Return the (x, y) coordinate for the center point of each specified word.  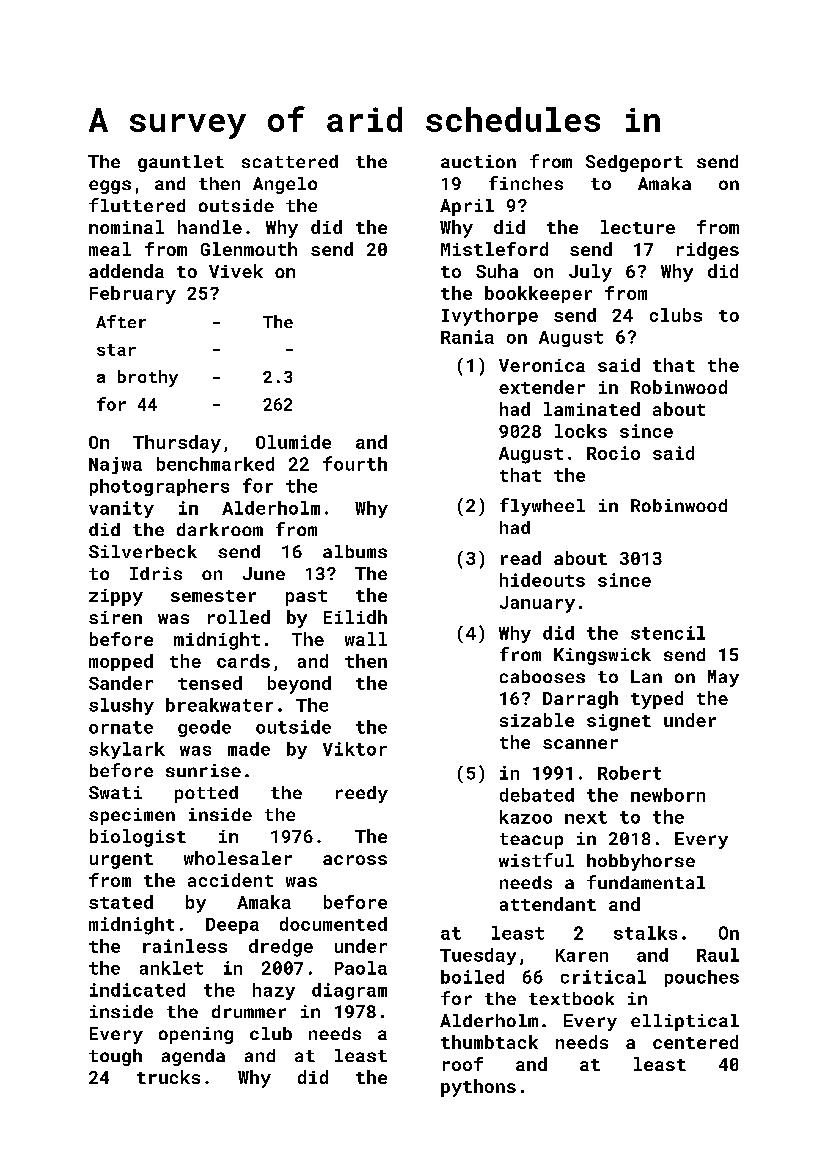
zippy (116, 597)
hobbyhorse (641, 862)
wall (366, 639)
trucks (168, 1077)
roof (463, 1064)
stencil (668, 633)
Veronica (542, 365)
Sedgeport (634, 163)
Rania (467, 337)
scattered (290, 161)
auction (478, 161)
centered (695, 1042)
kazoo (526, 817)
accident (230, 880)
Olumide (293, 442)
